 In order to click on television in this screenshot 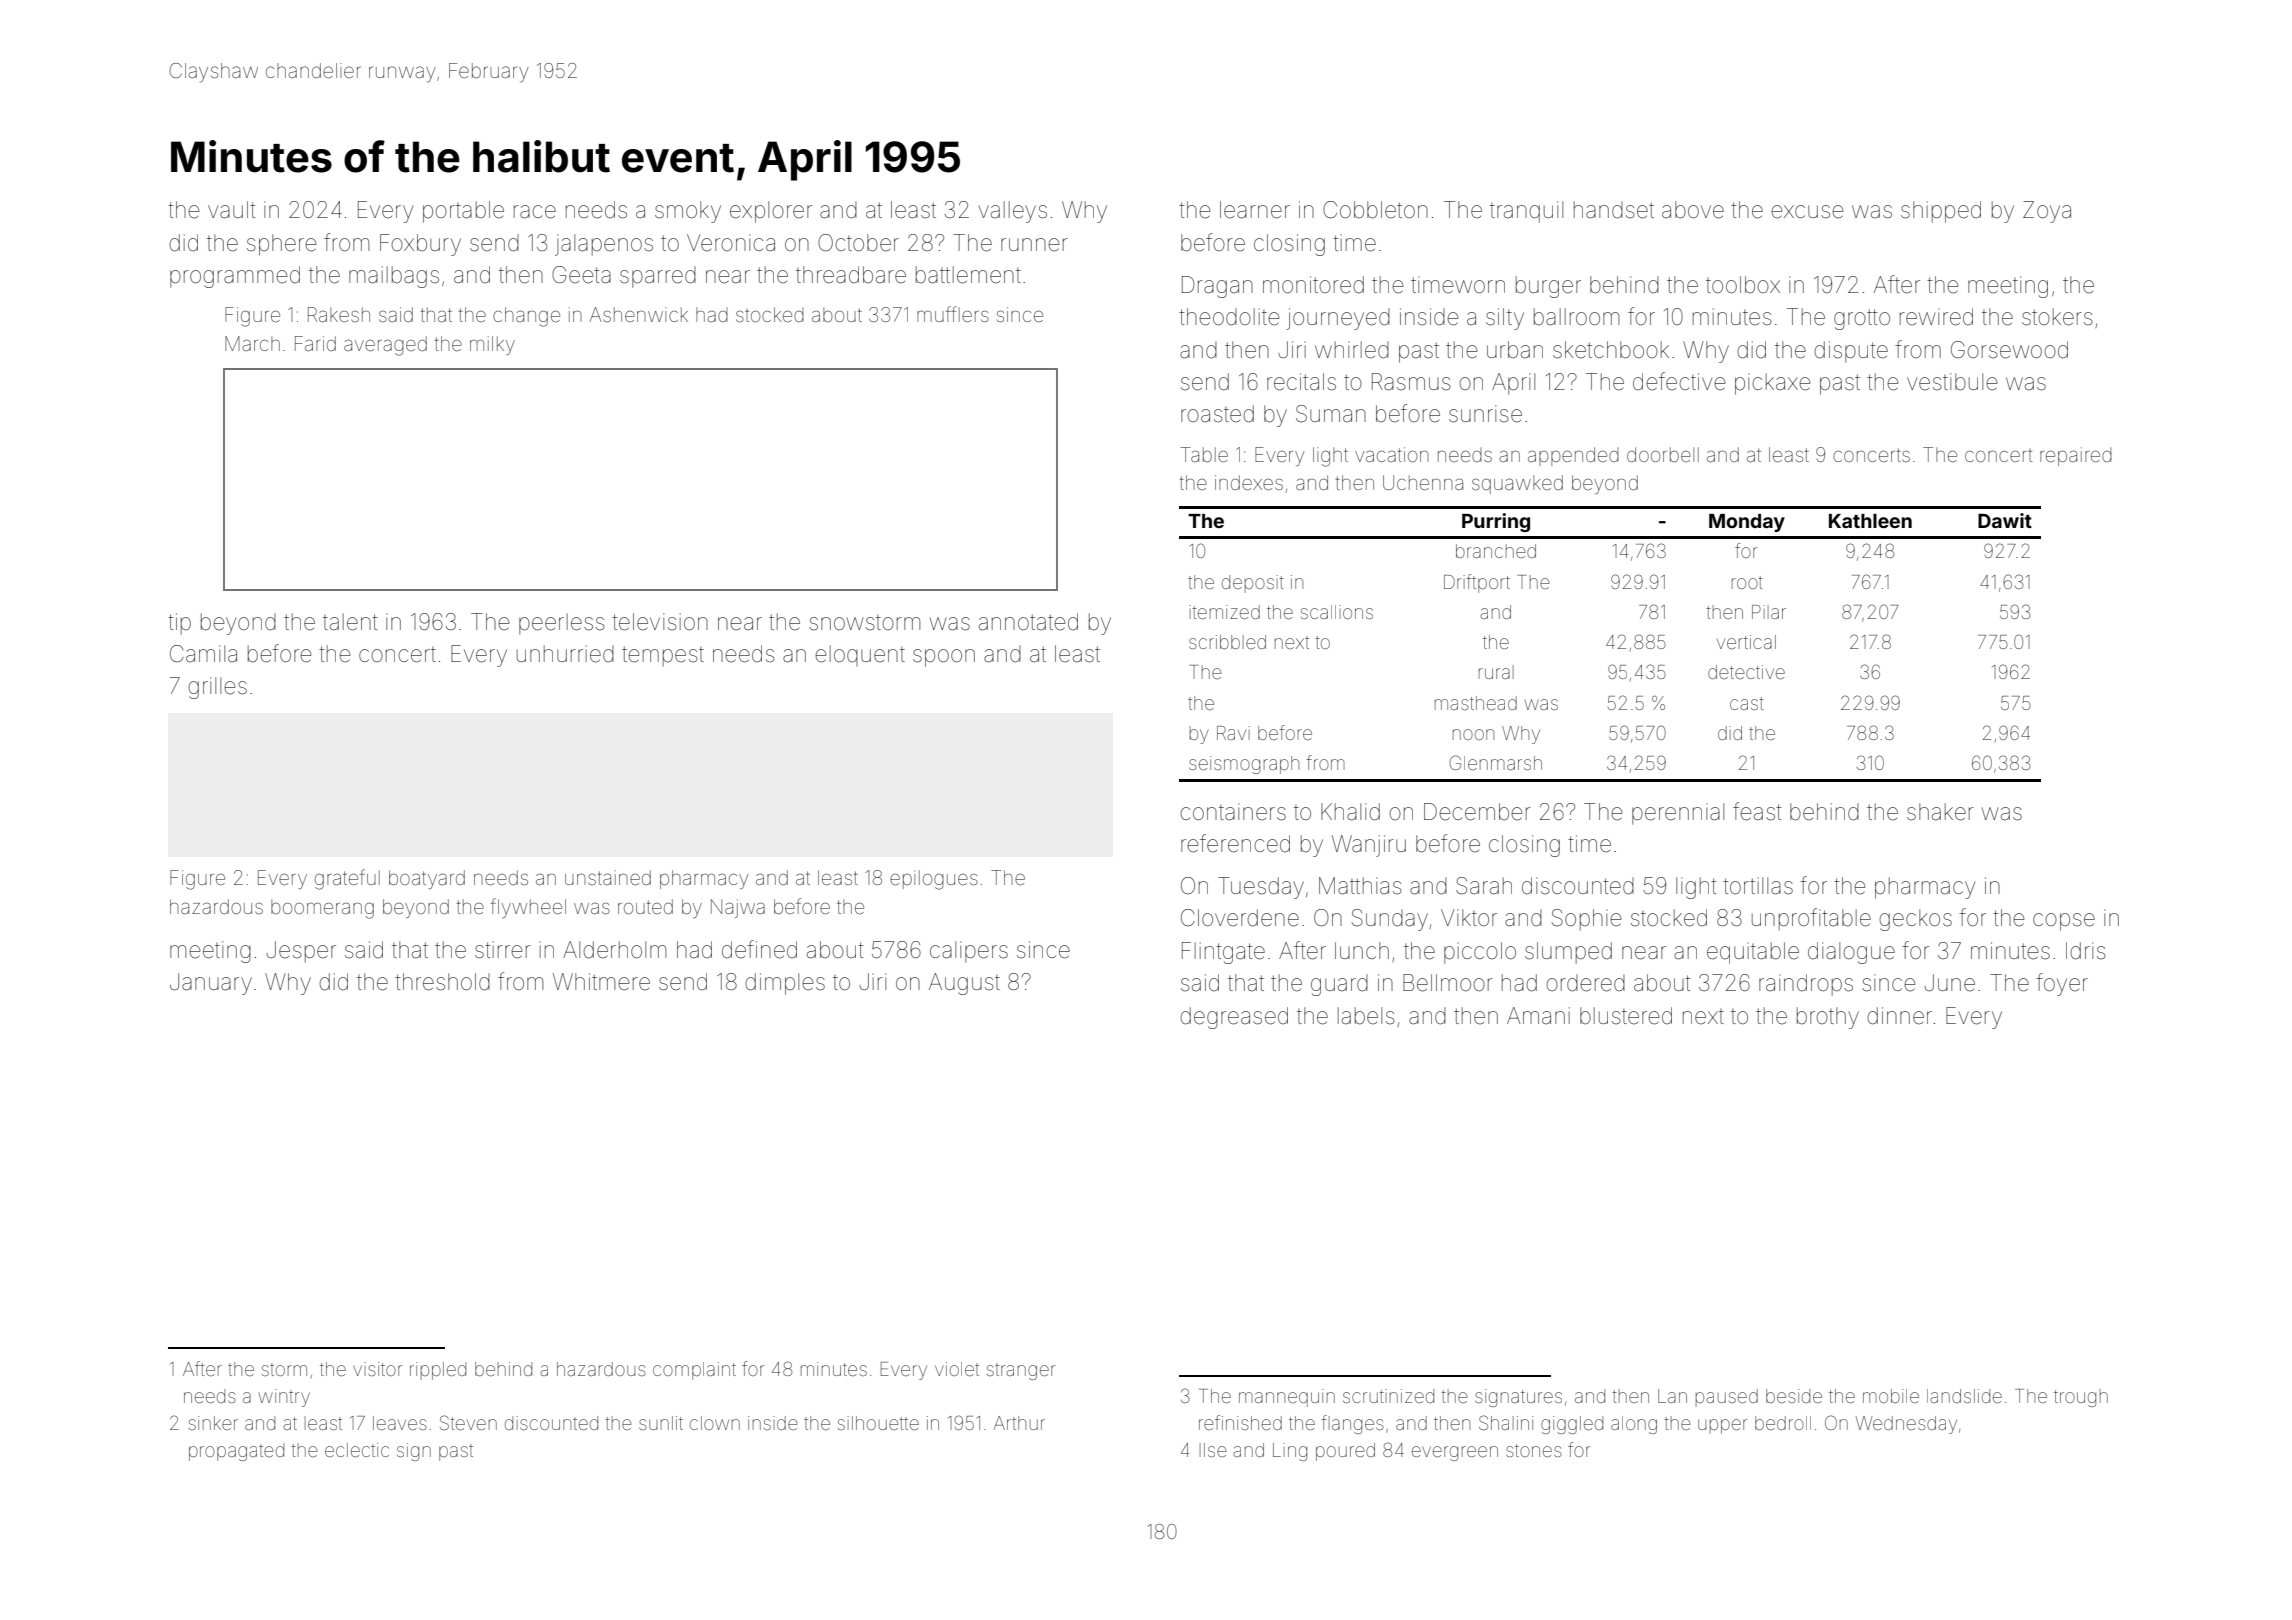, I will do `click(660, 622)`.
